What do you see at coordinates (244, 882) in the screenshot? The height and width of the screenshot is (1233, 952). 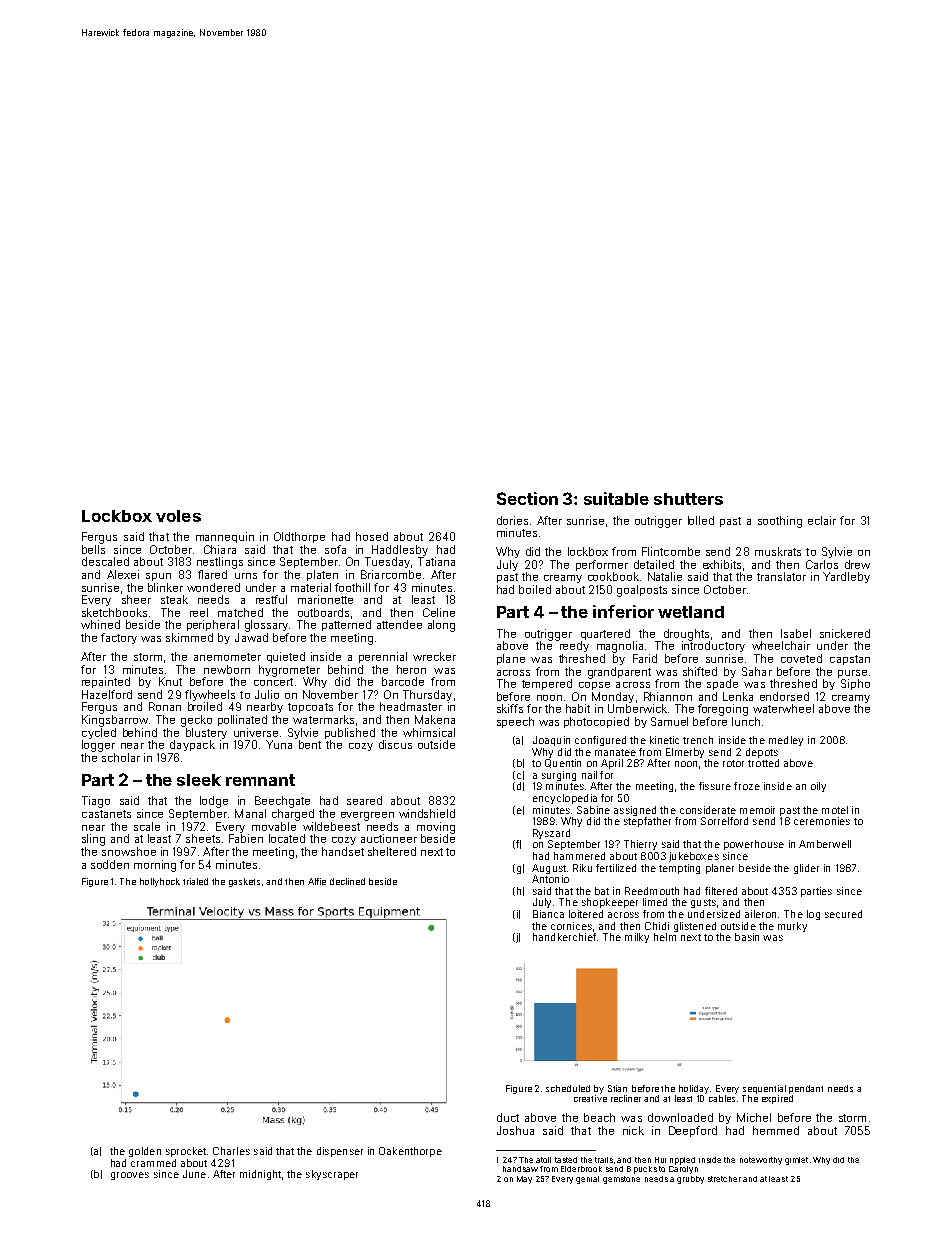 I see `gaskets` at bounding box center [244, 882].
